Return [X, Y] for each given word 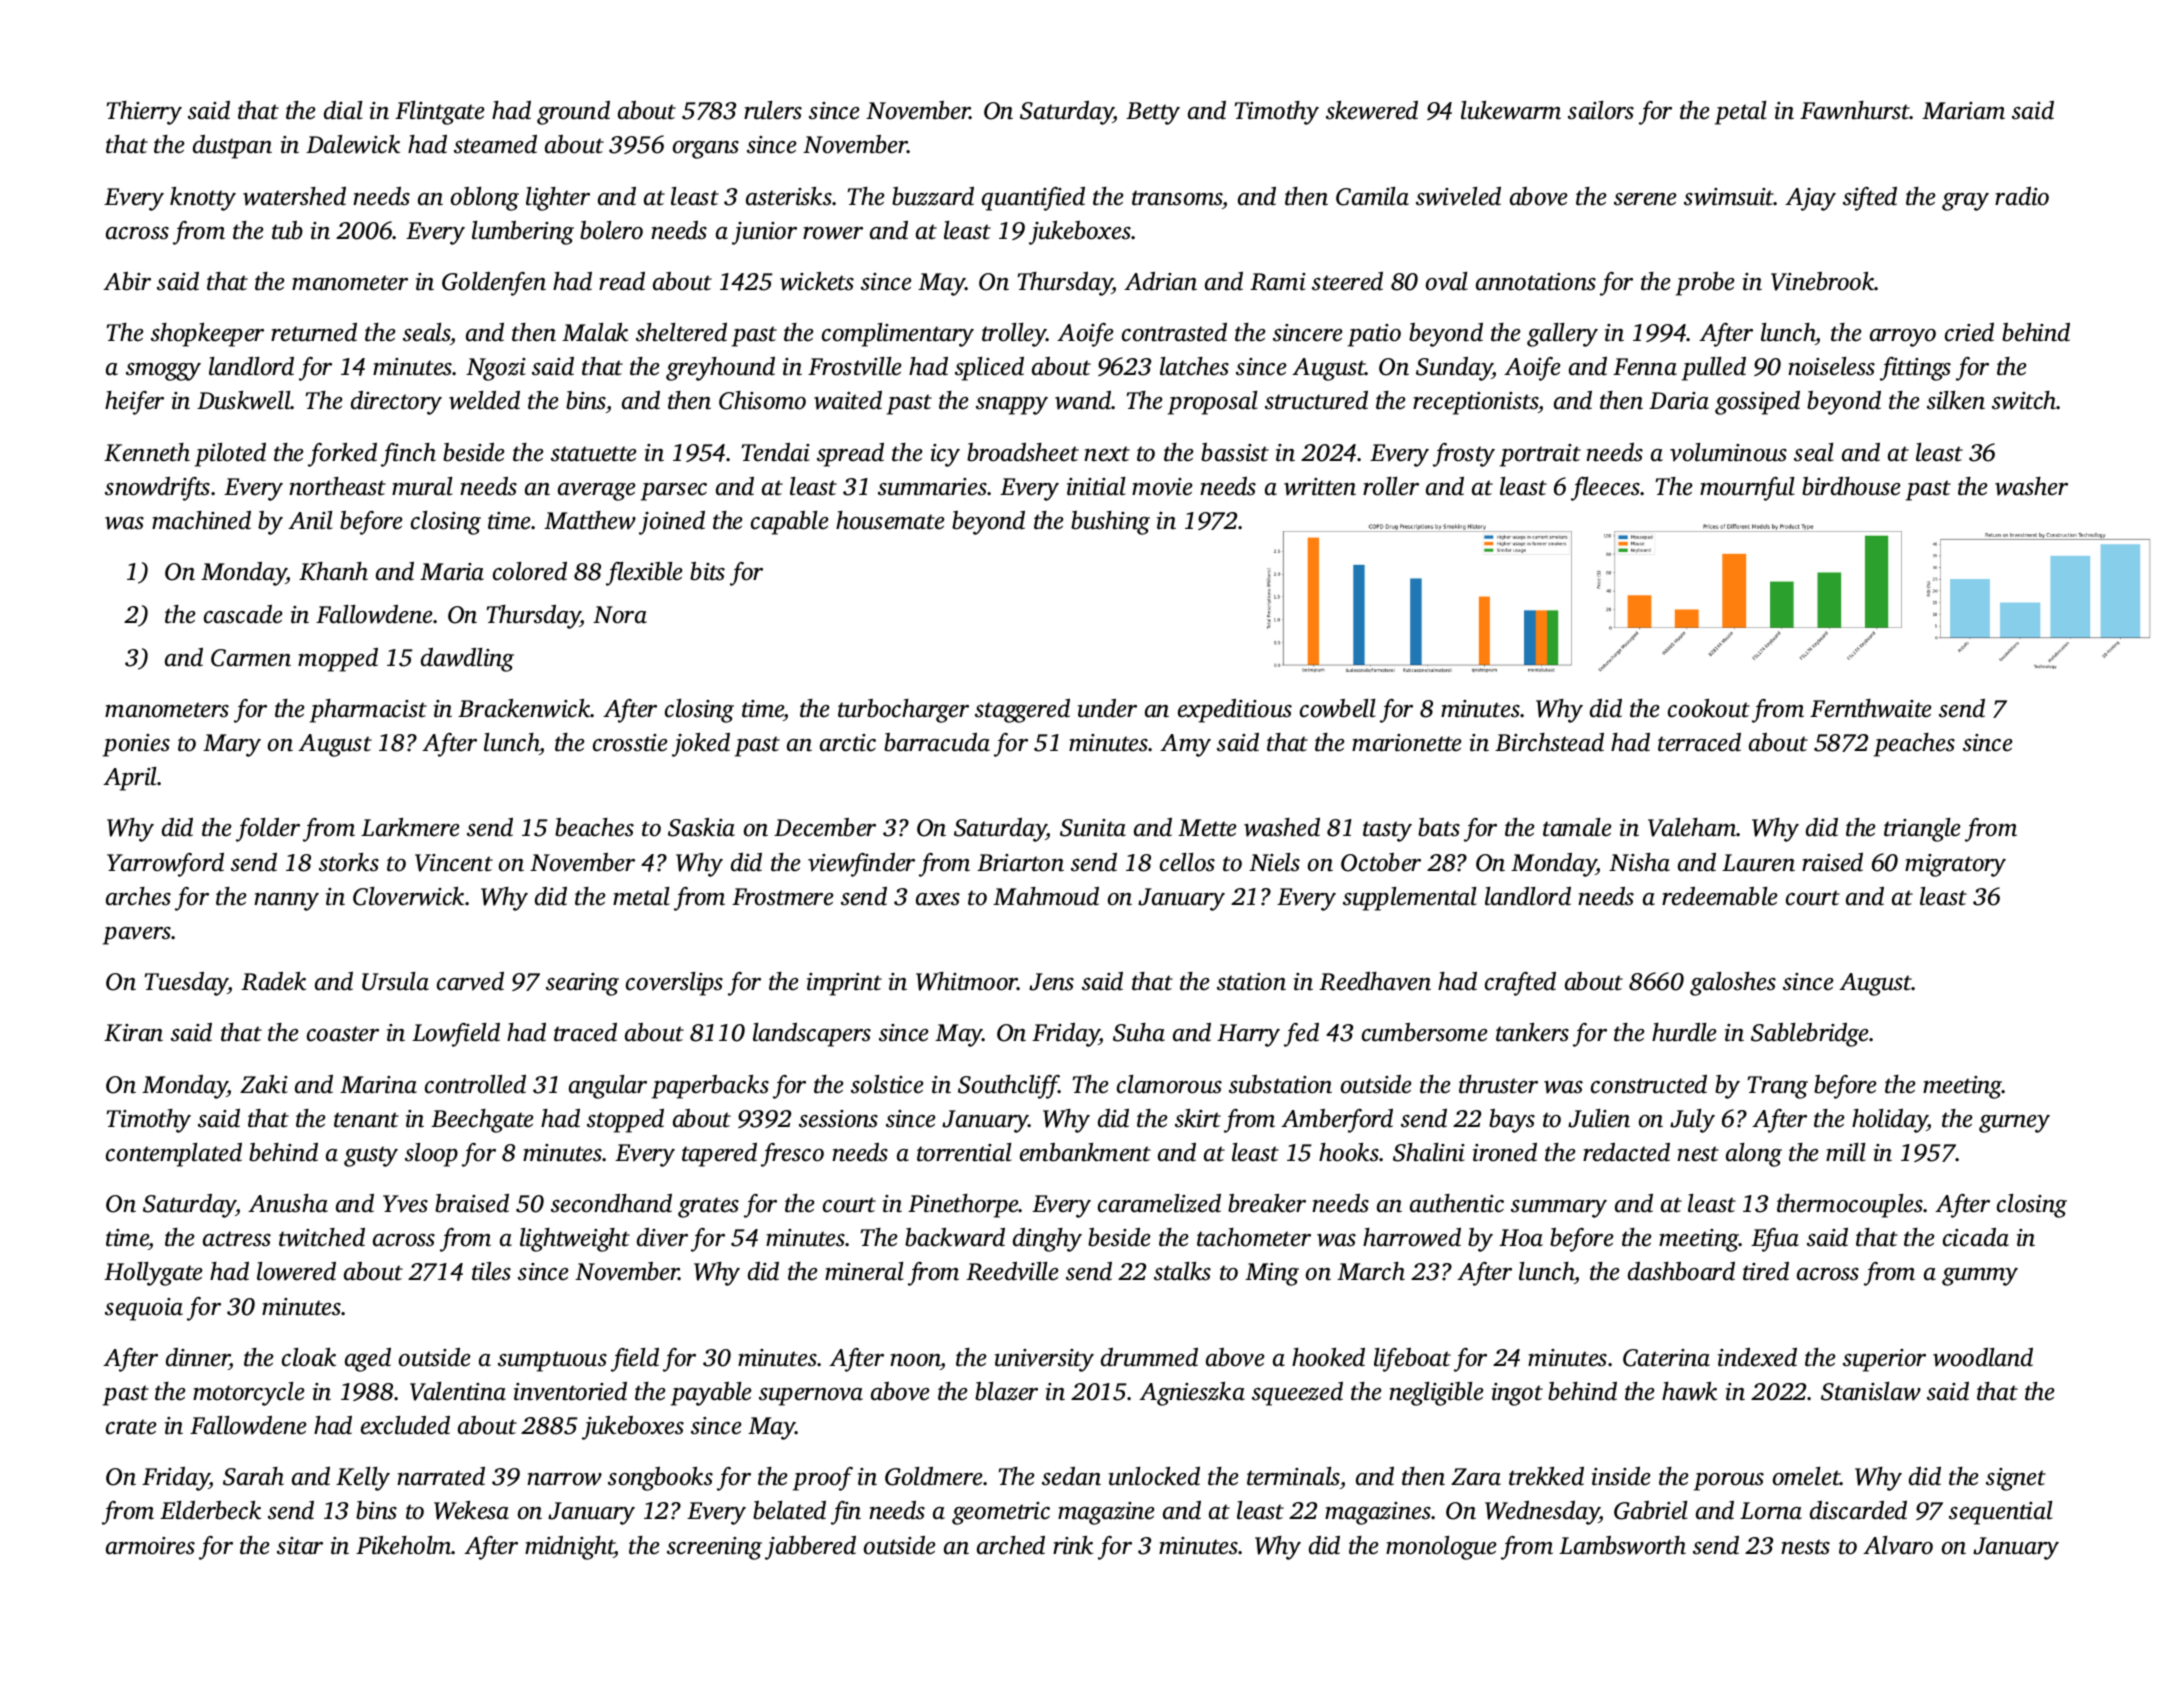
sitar [300, 1546]
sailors [1601, 110]
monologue [1441, 1548]
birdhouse [1851, 486]
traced [585, 1032]
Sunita [1093, 828]
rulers [773, 110]
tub [287, 230]
